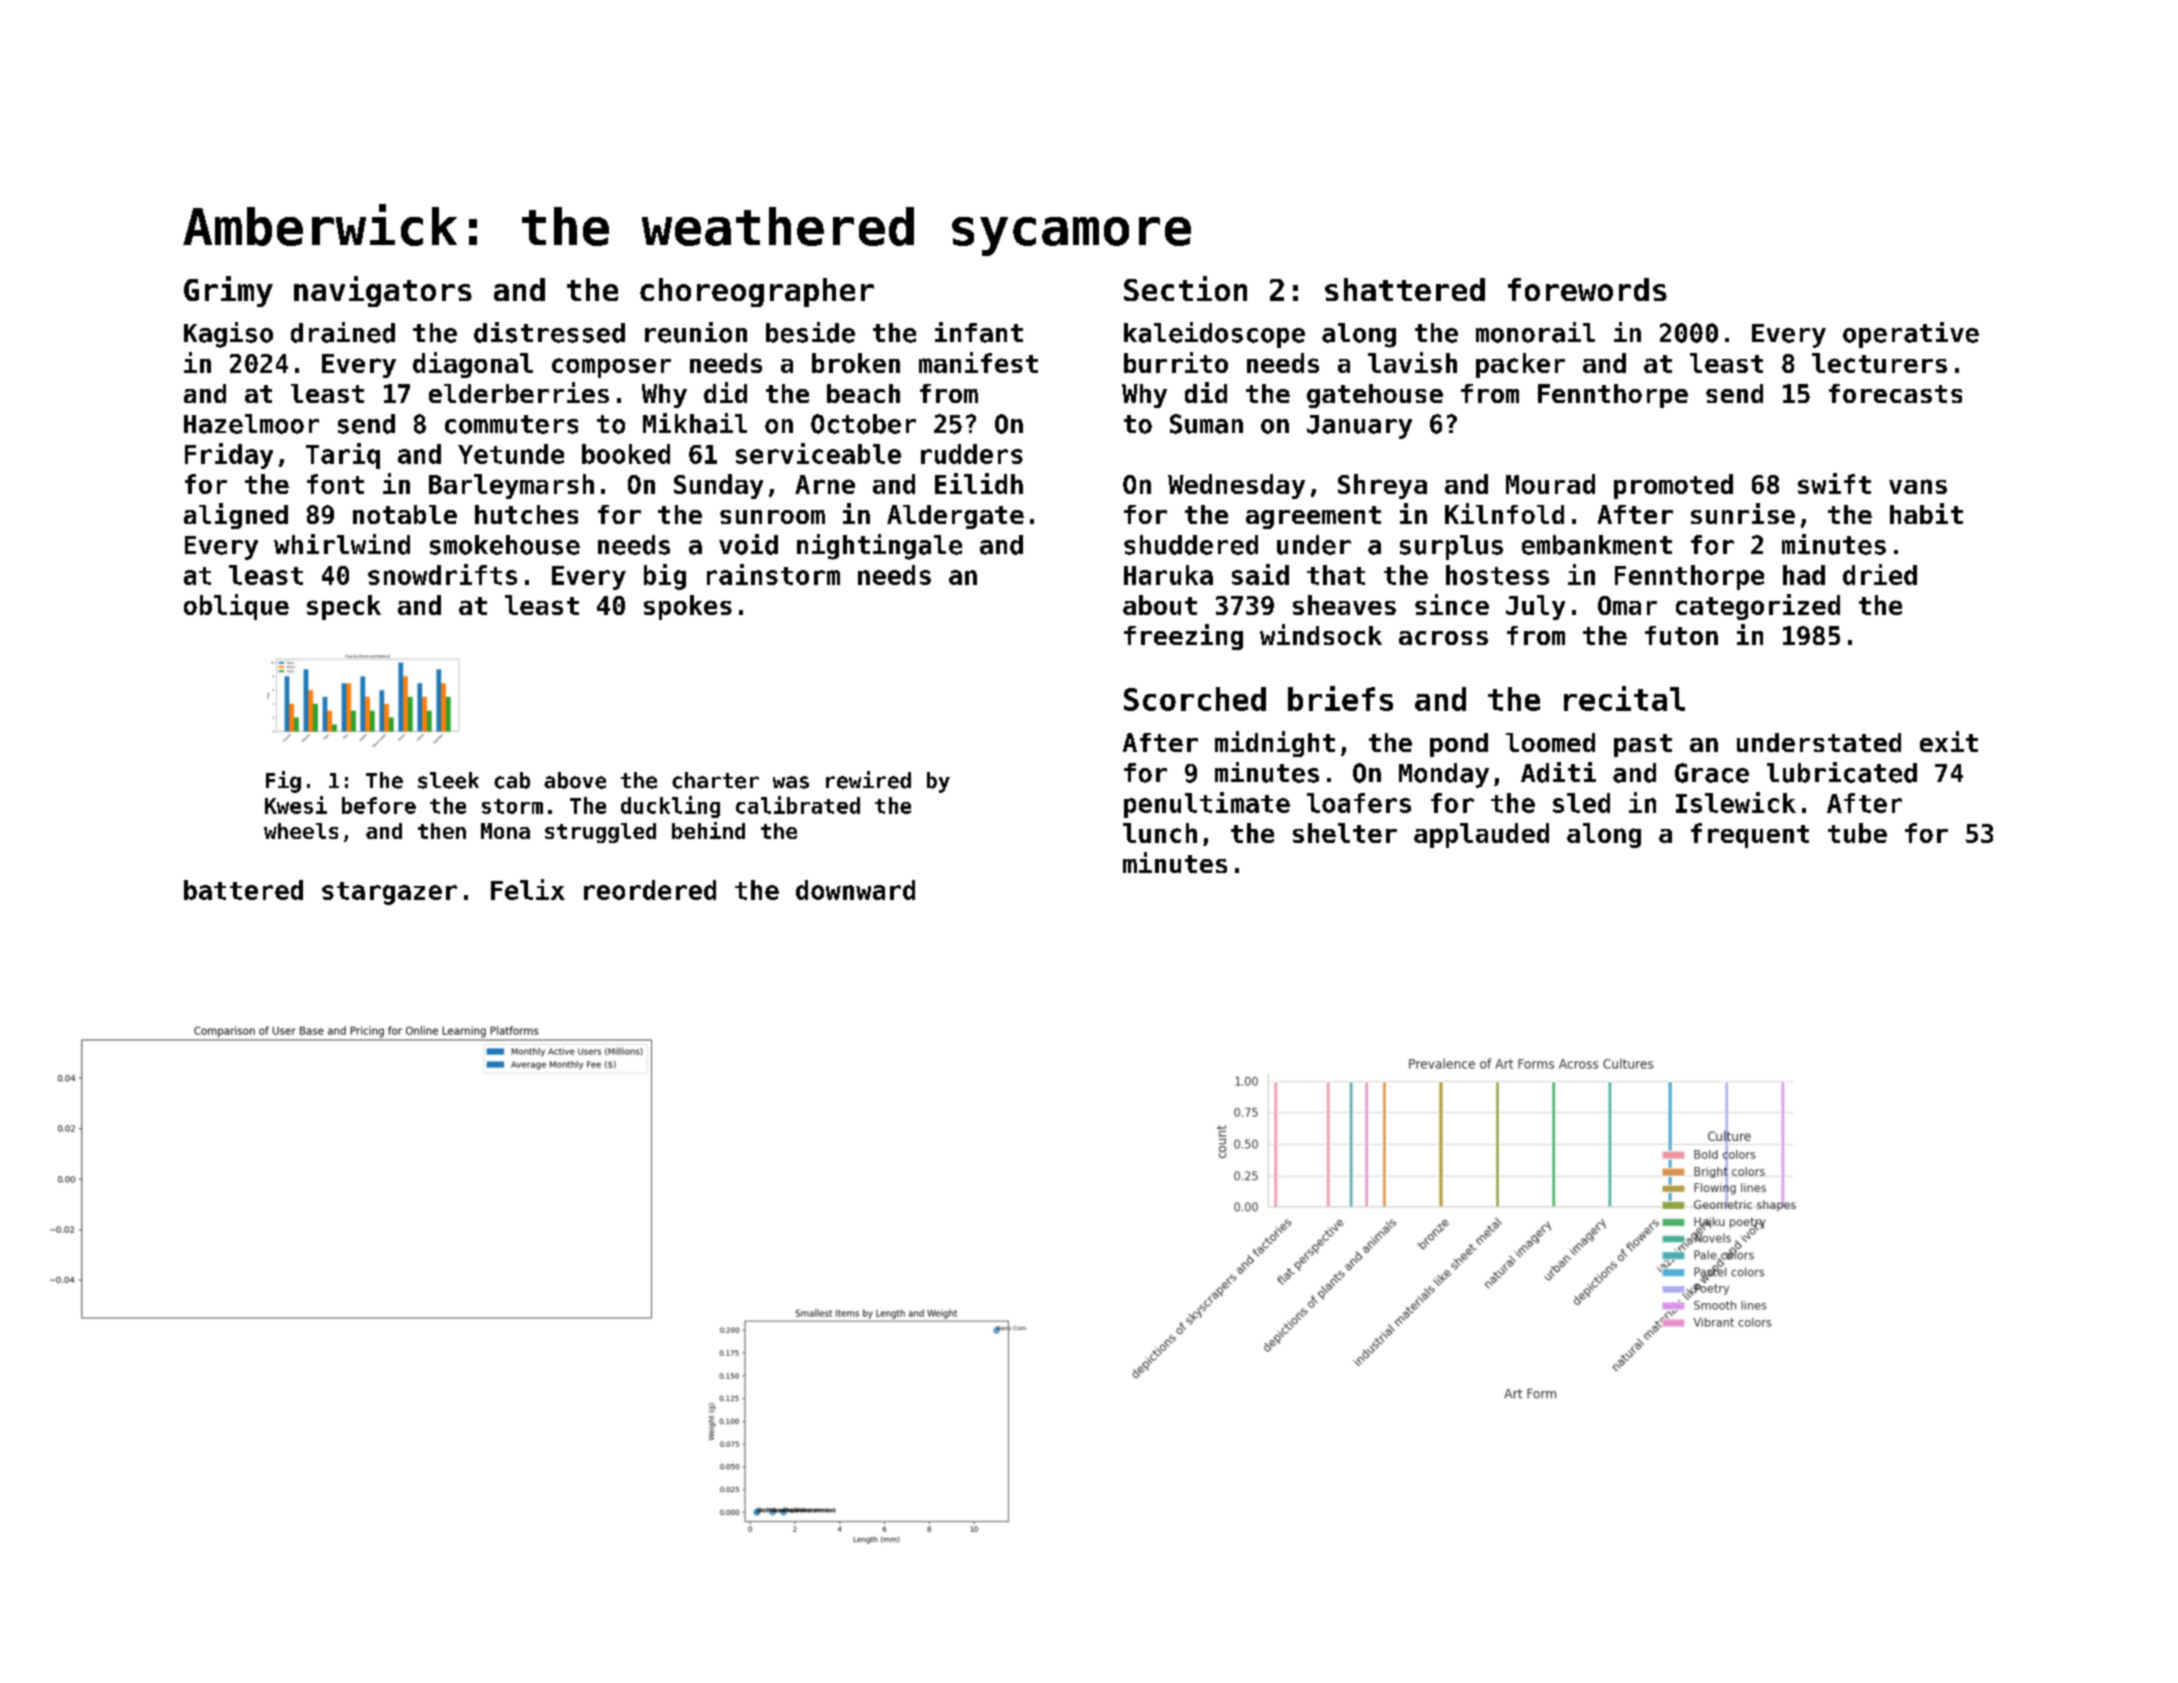 This screenshot has height=1683, width=2178. I want to click on snowdrifts, so click(442, 574).
